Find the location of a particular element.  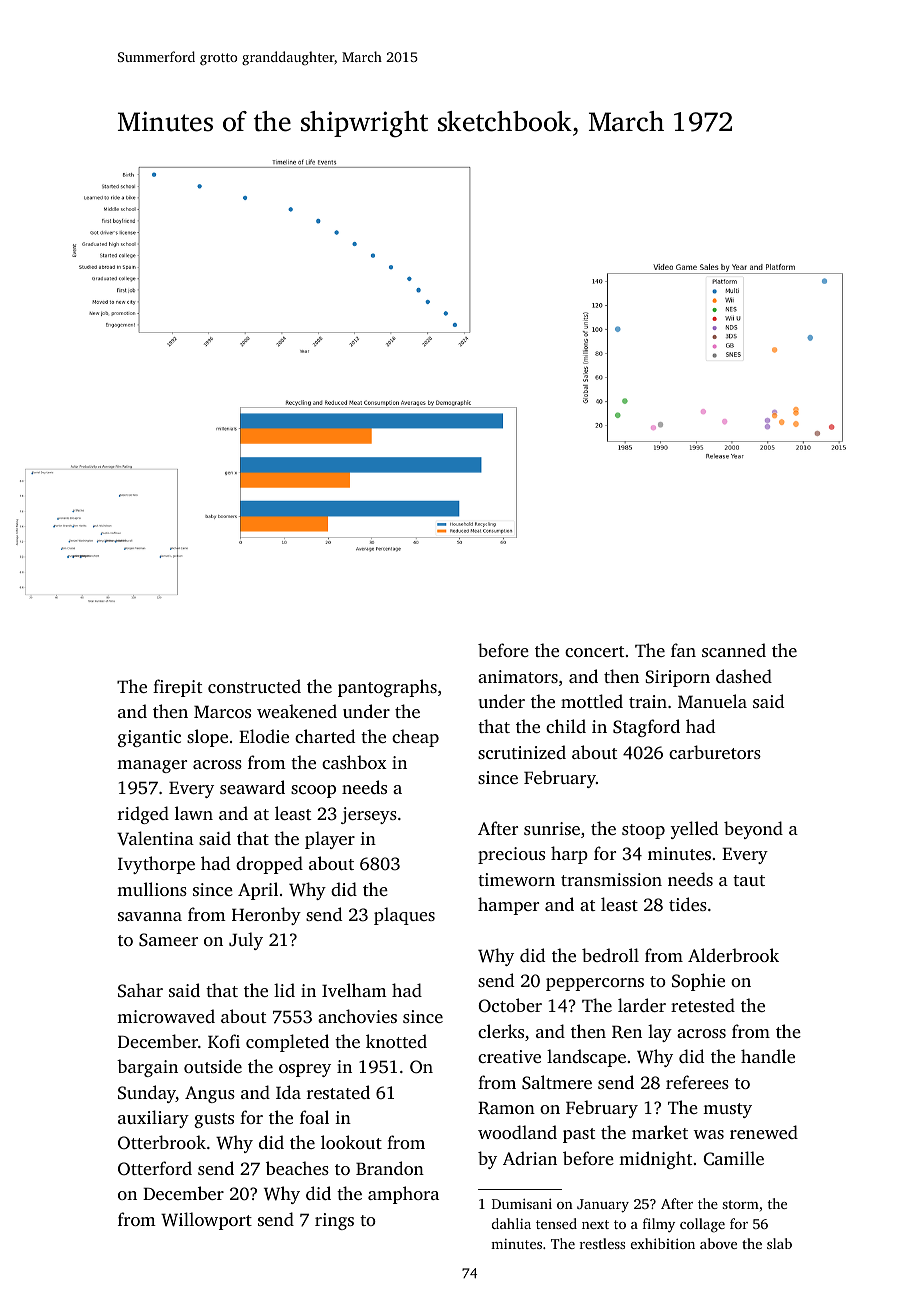

midnight is located at coordinates (655, 1160).
